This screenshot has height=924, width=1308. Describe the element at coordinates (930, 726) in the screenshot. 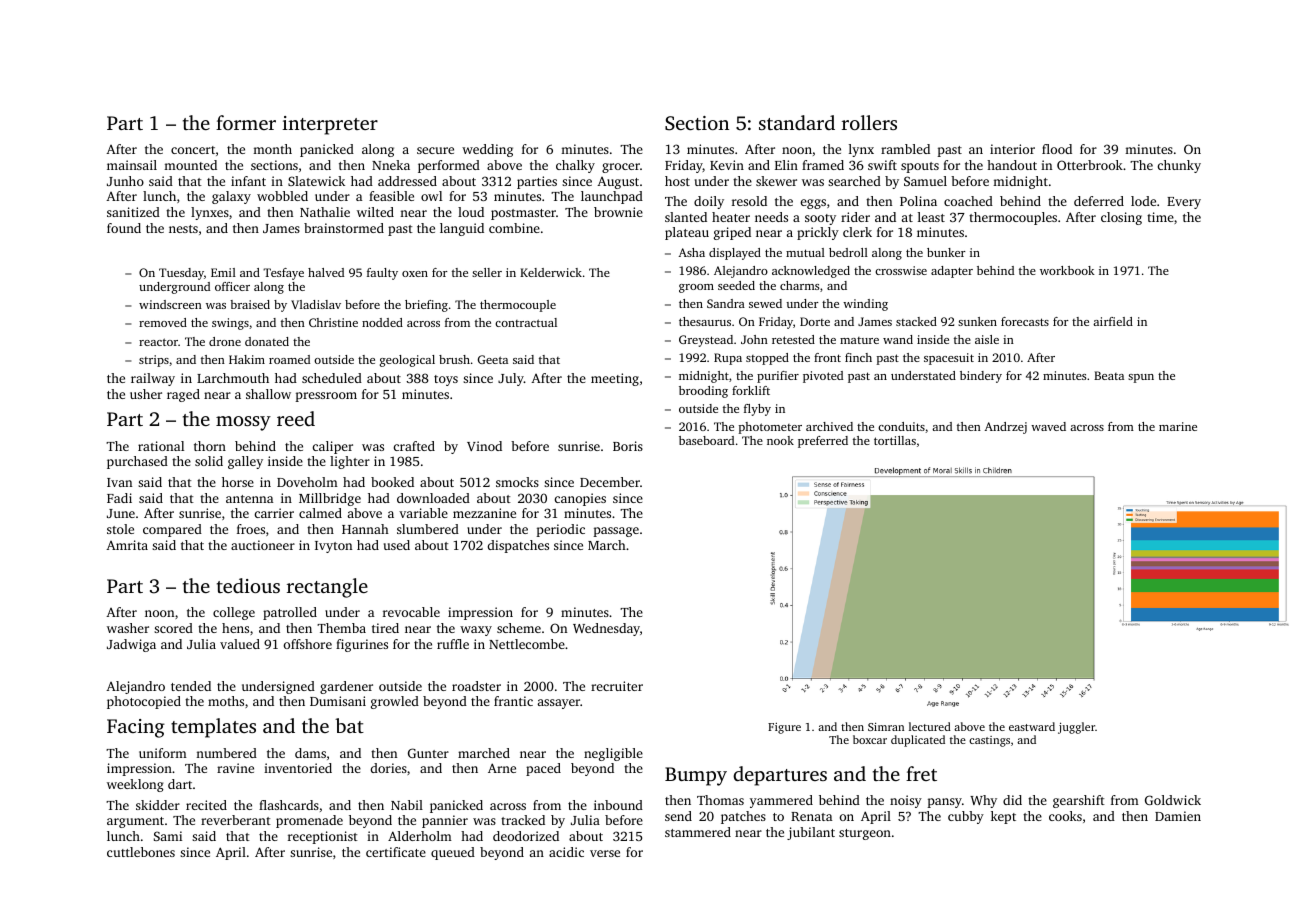

I see `lectured` at that location.
